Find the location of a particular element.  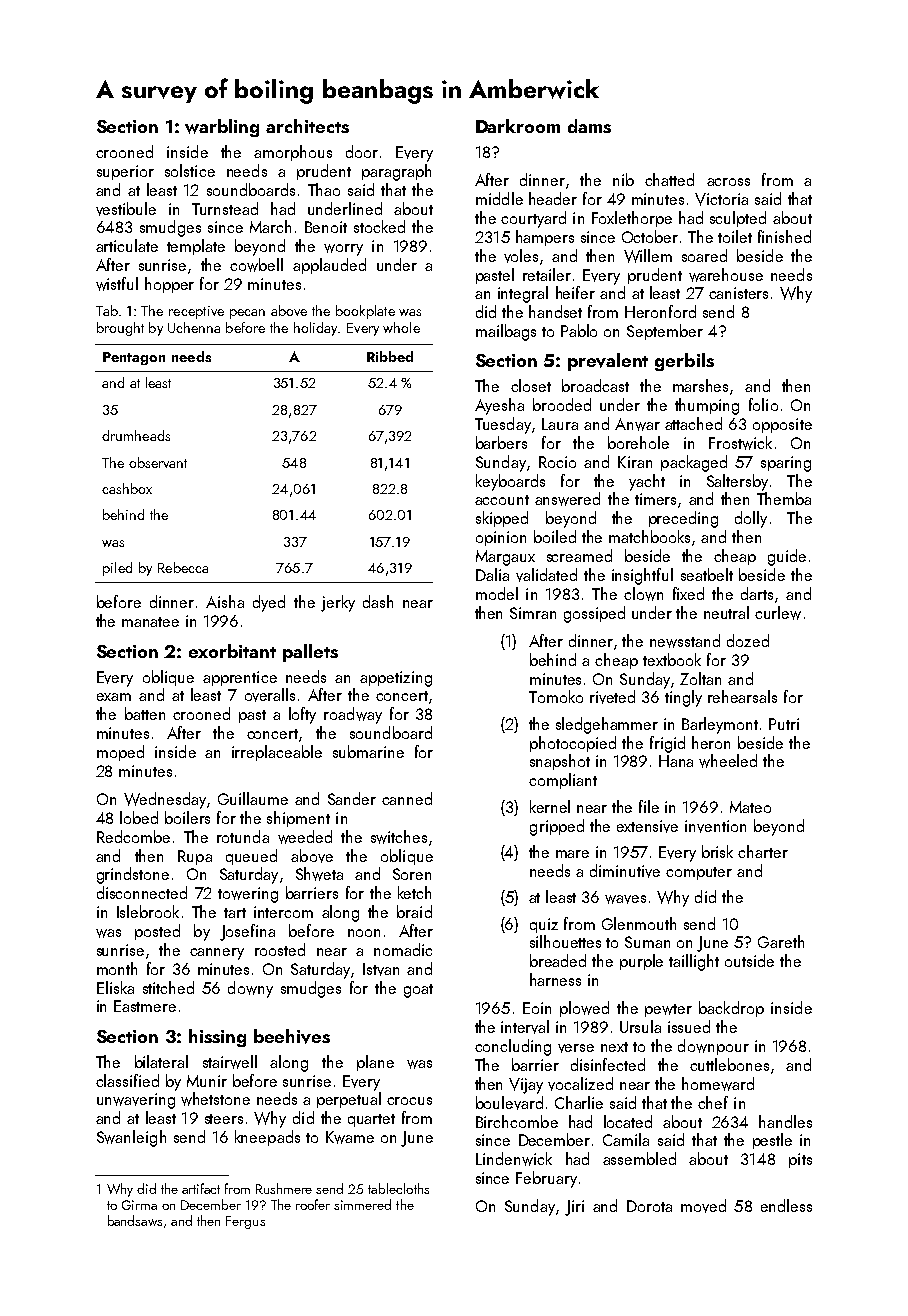

simmered is located at coordinates (362, 1204).
